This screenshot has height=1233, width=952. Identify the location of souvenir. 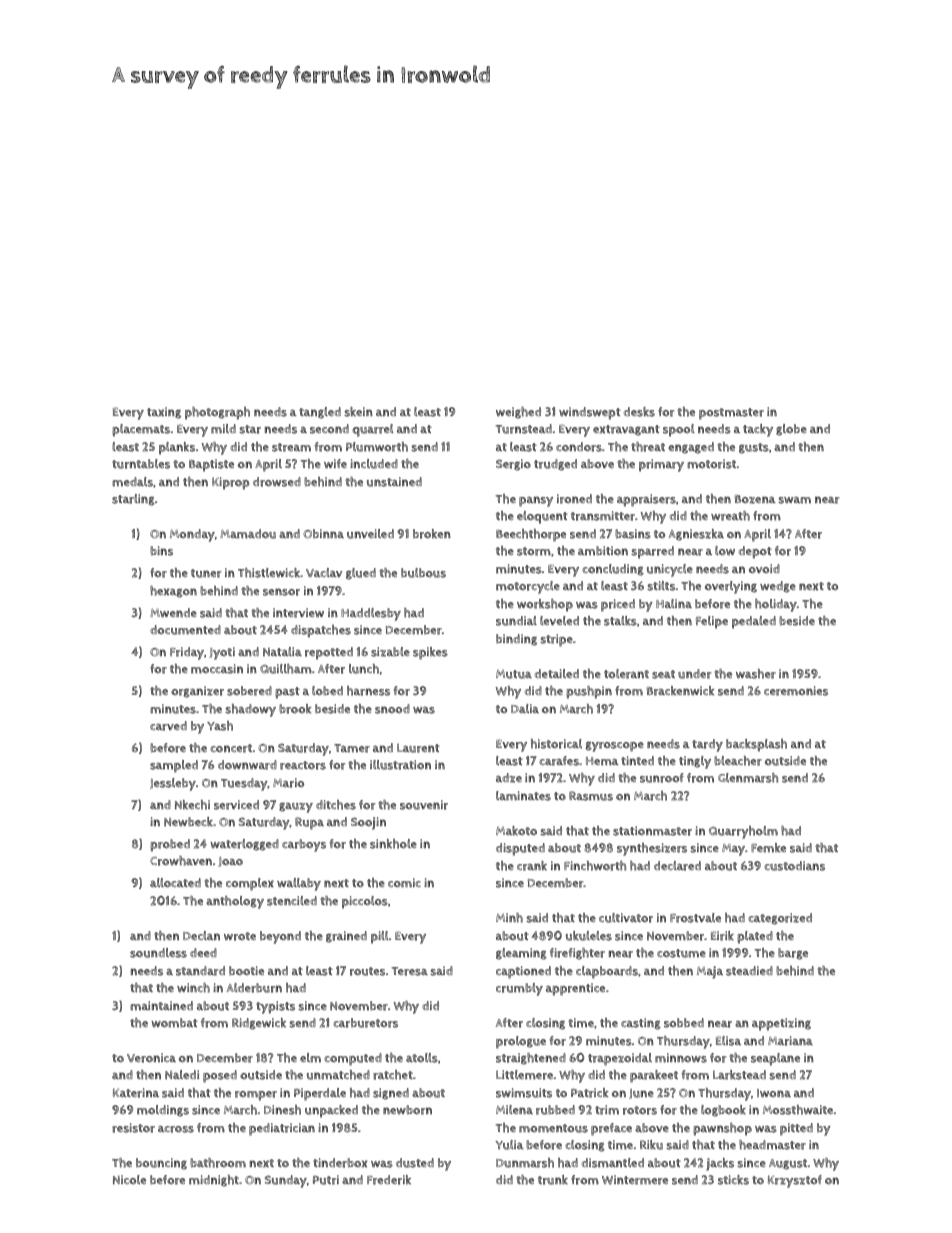
(424, 805).
